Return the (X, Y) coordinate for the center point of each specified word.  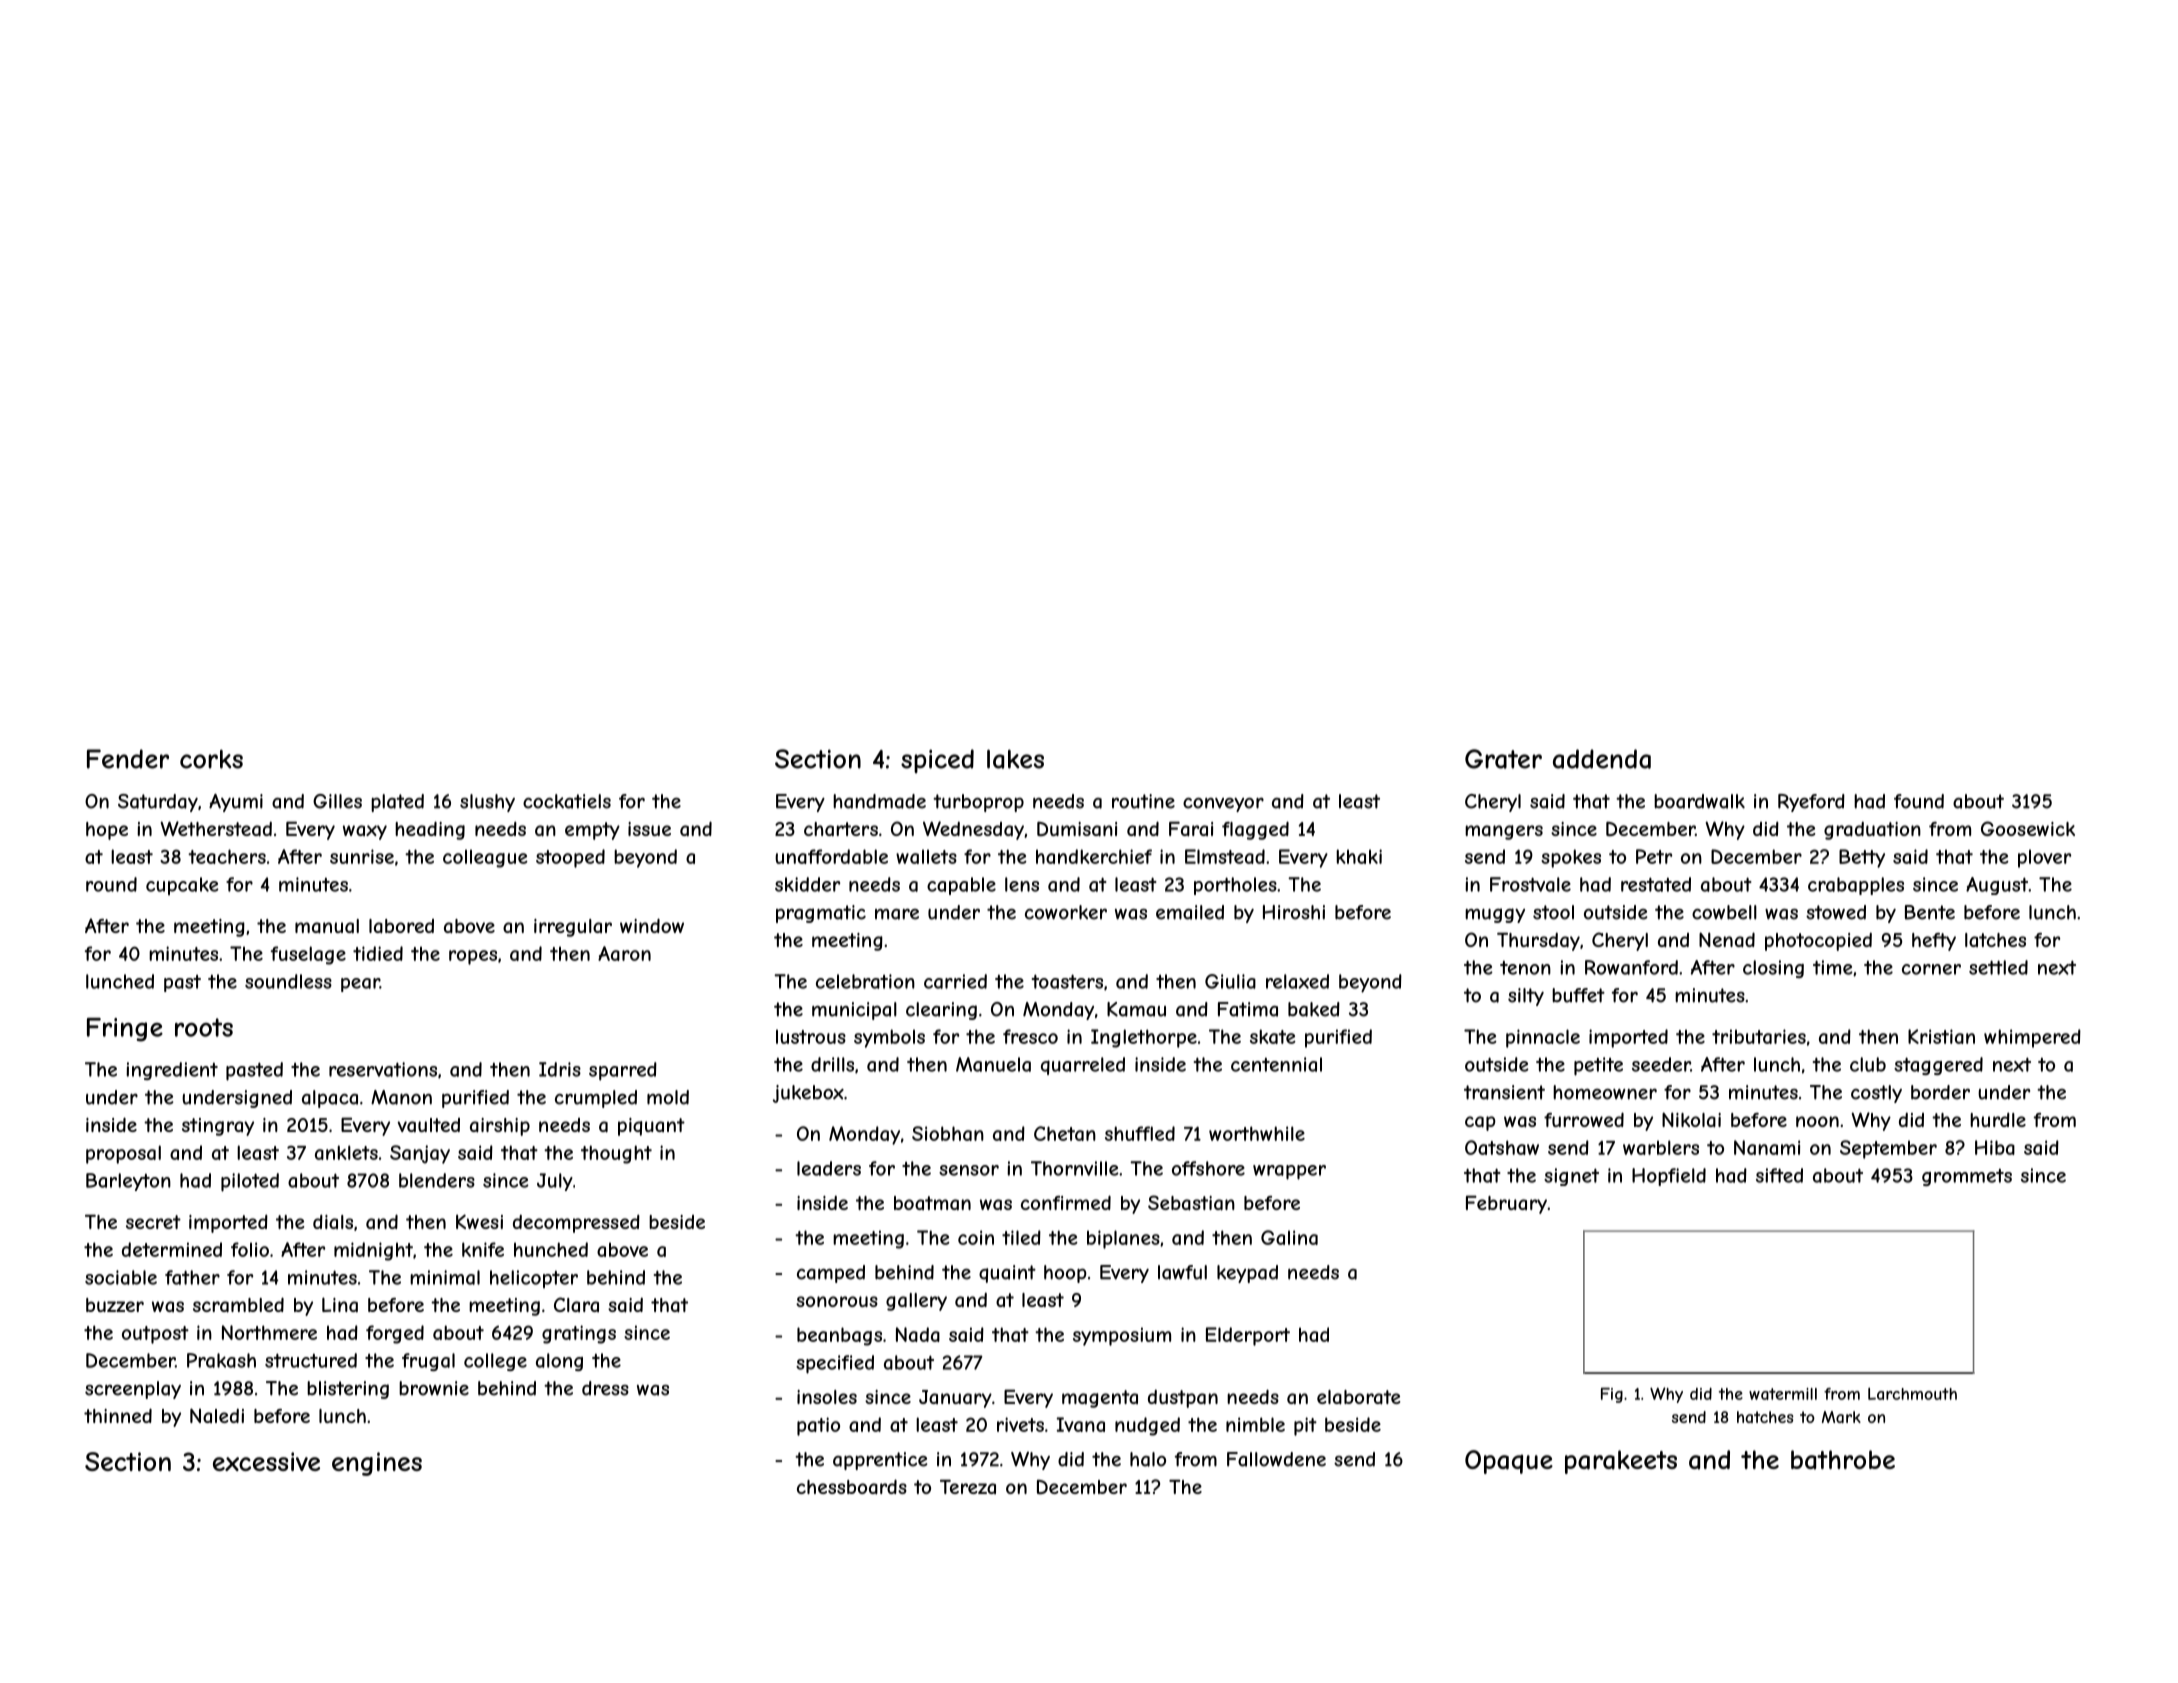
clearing (941, 1011)
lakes (1015, 759)
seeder (1661, 1064)
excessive (266, 1461)
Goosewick (2028, 828)
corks (211, 759)
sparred (623, 1071)
